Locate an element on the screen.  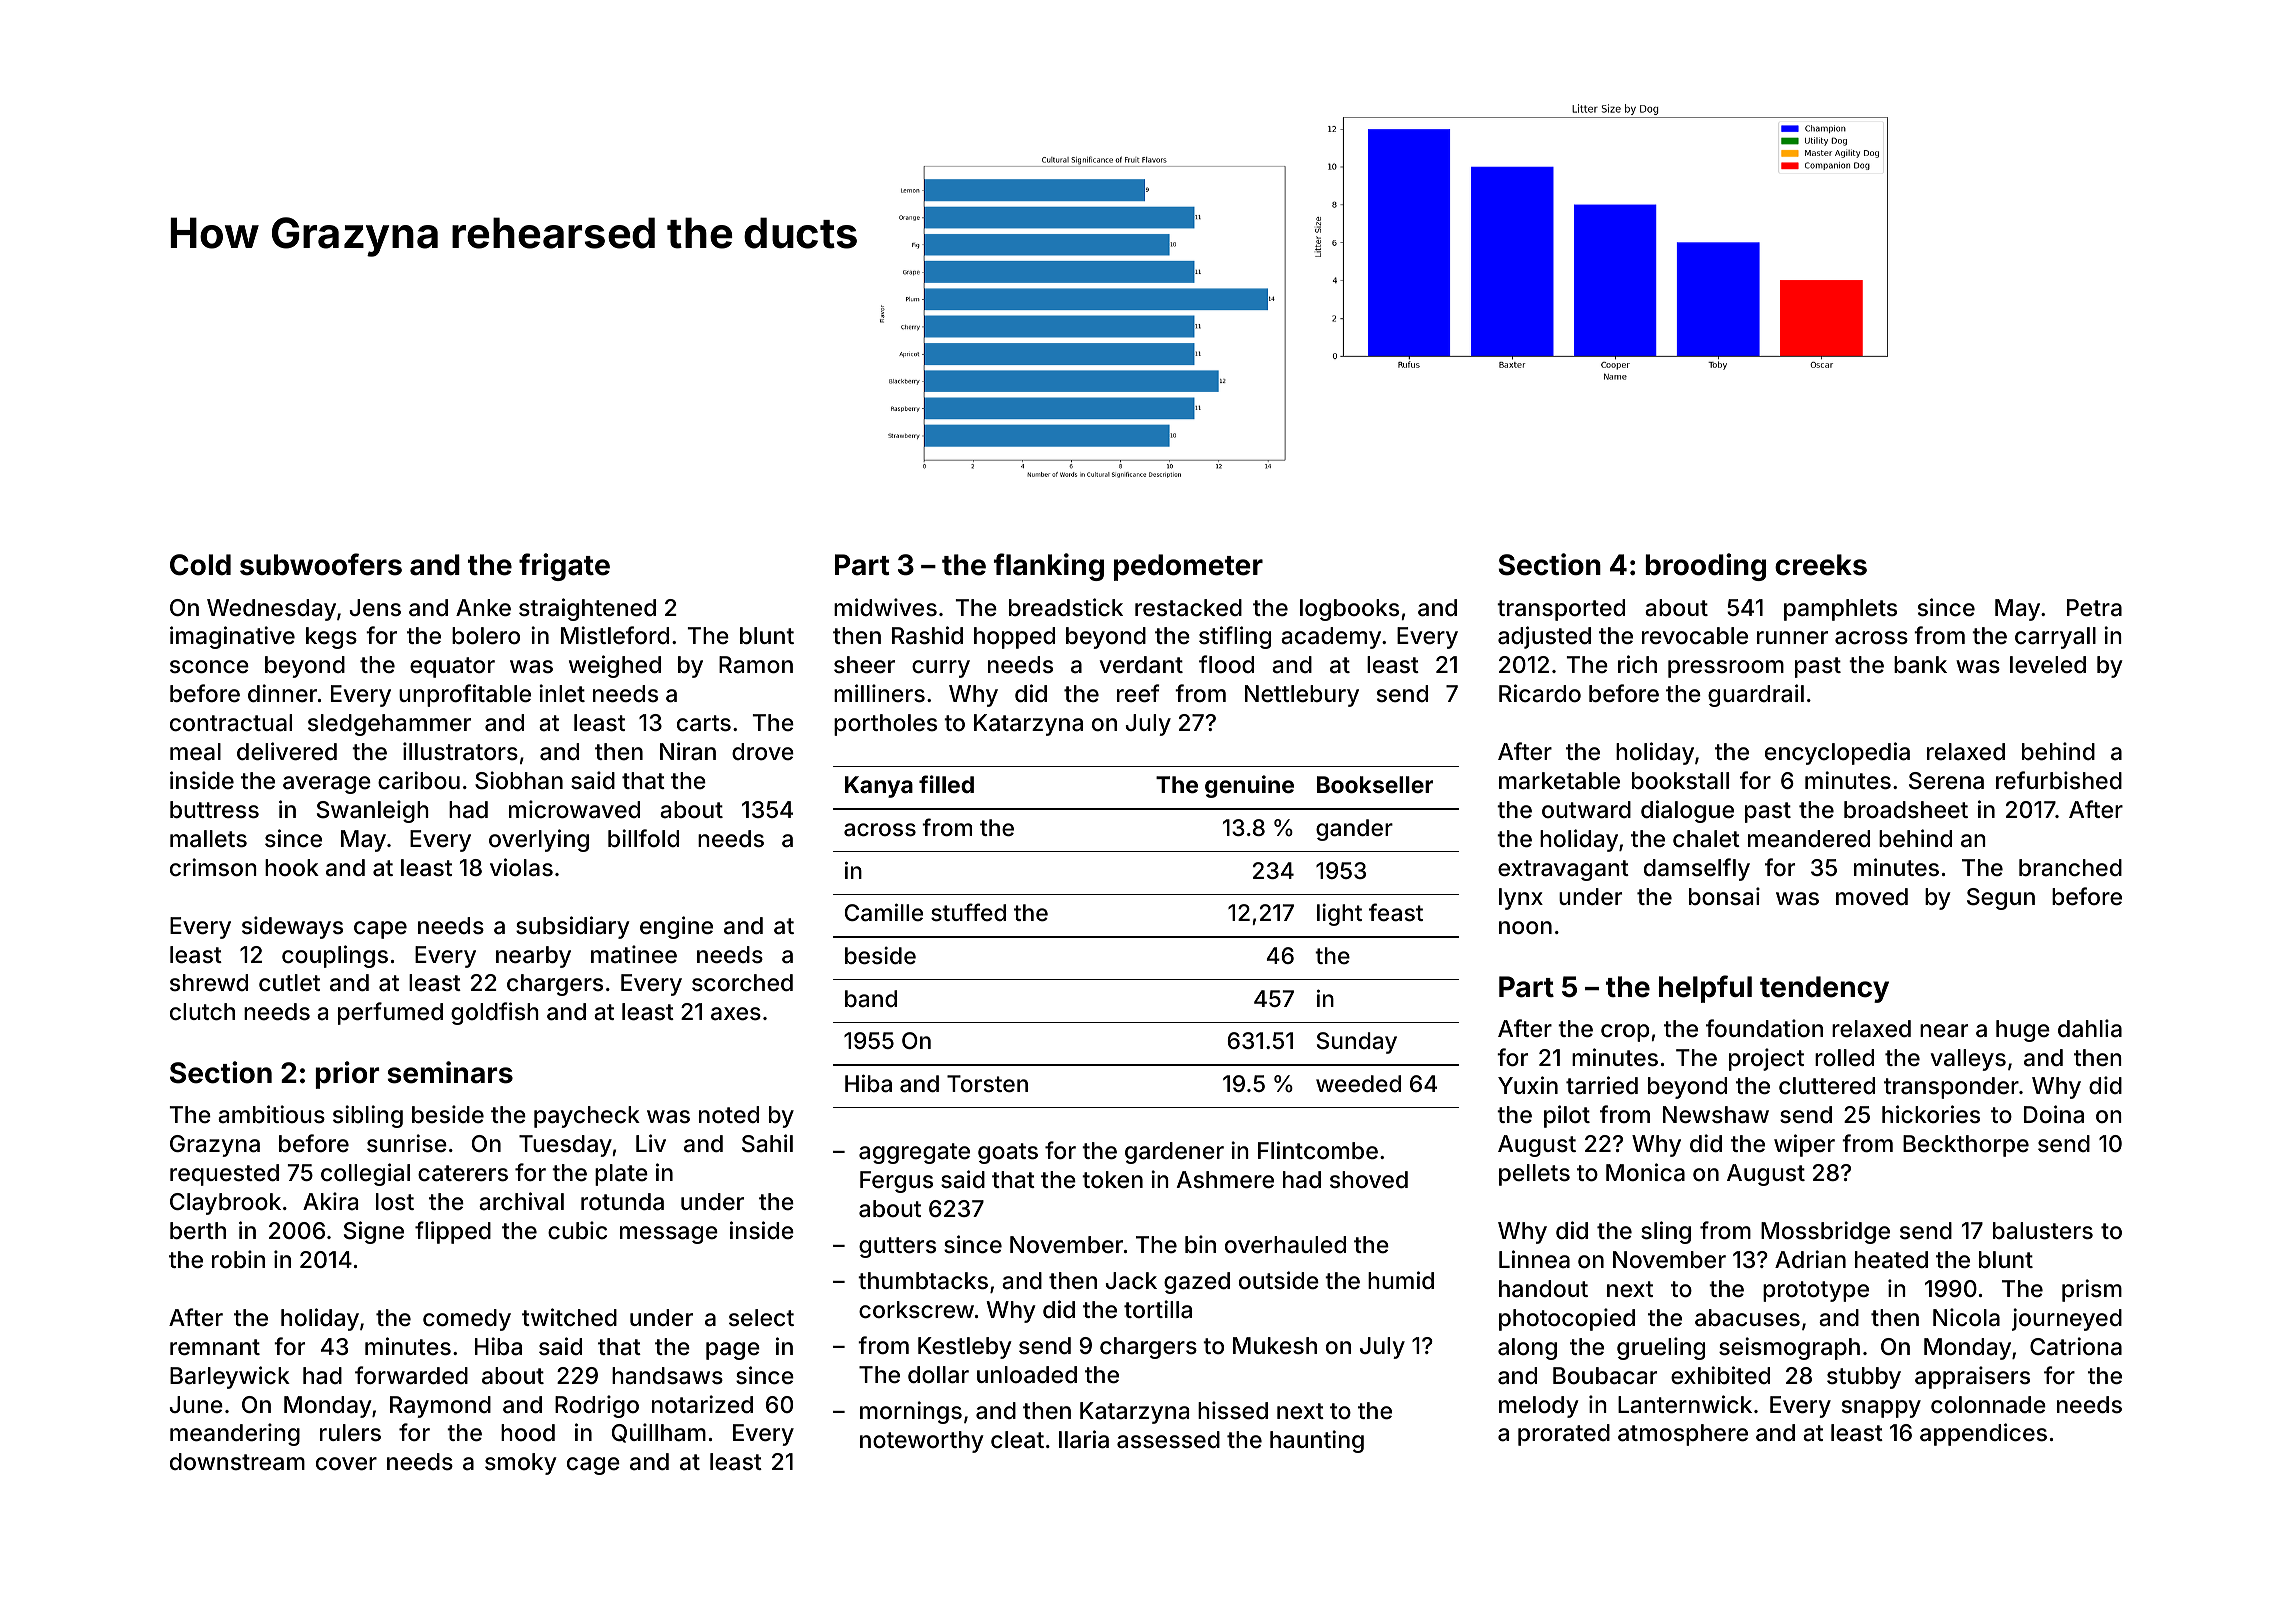
meandered is located at coordinates (1809, 839).
